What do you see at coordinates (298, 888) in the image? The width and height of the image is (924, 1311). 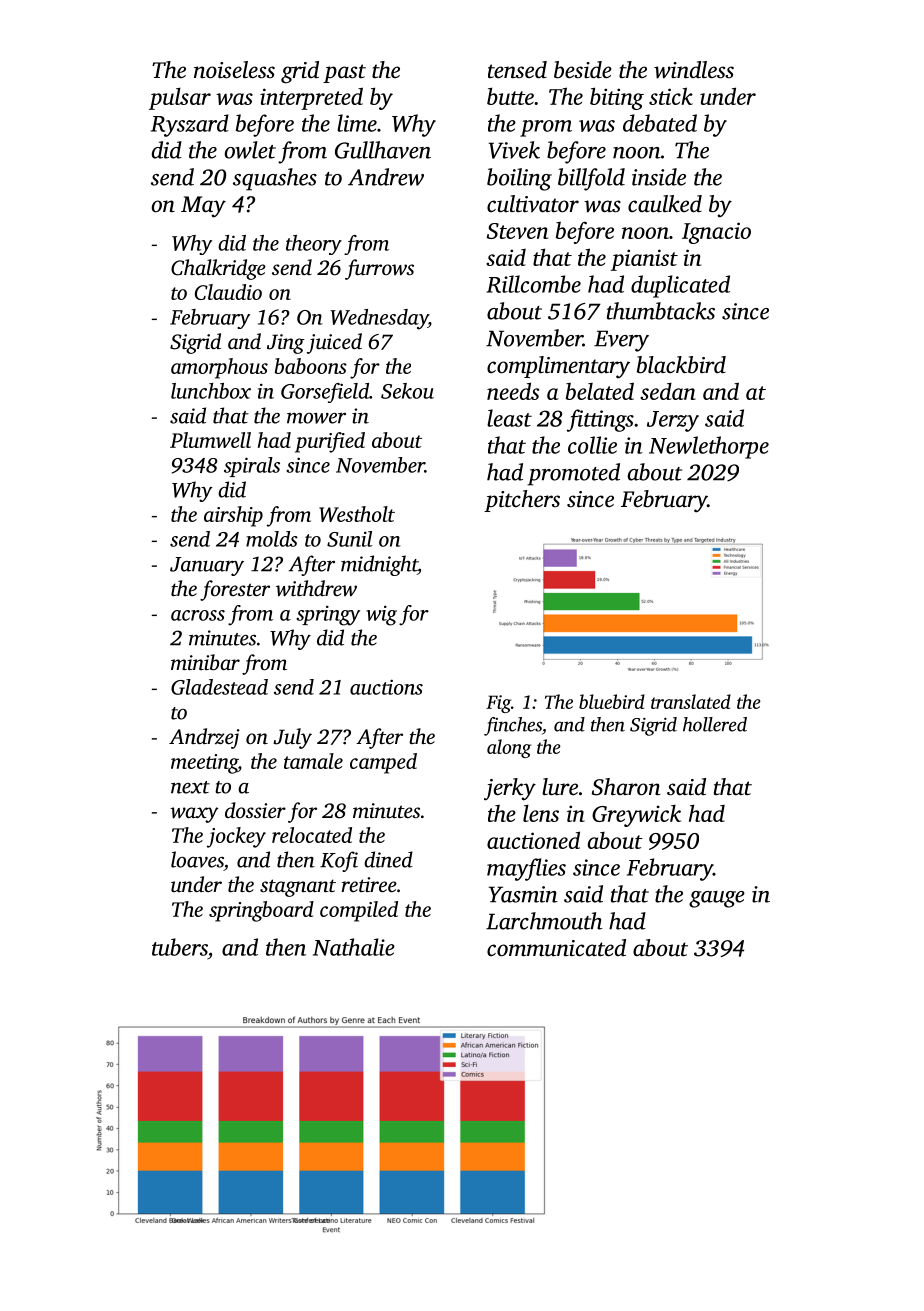 I see `stagnant` at bounding box center [298, 888].
